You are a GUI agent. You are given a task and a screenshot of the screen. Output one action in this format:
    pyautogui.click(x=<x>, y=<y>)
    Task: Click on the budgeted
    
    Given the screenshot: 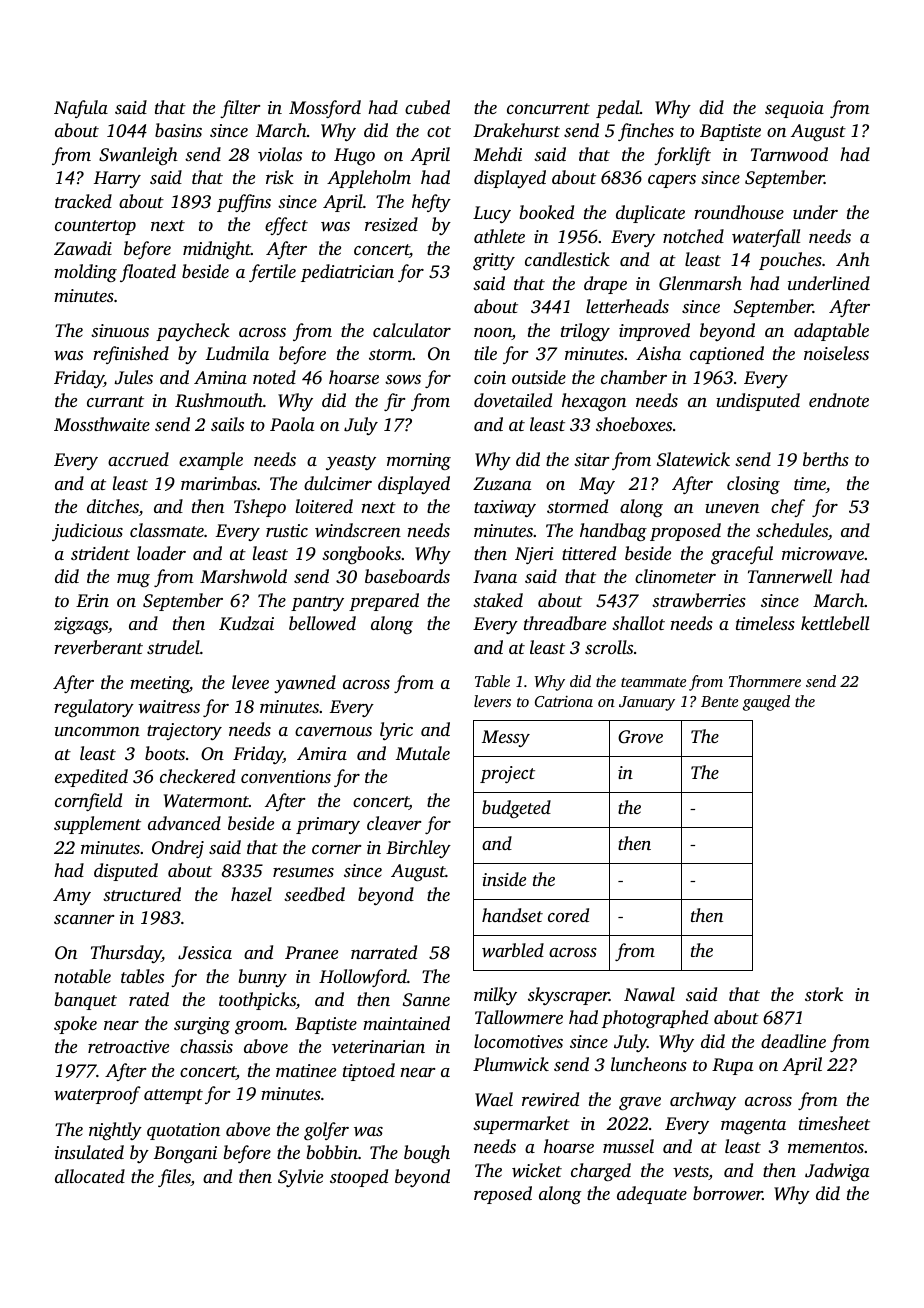 What is the action you would take?
    pyautogui.click(x=516, y=809)
